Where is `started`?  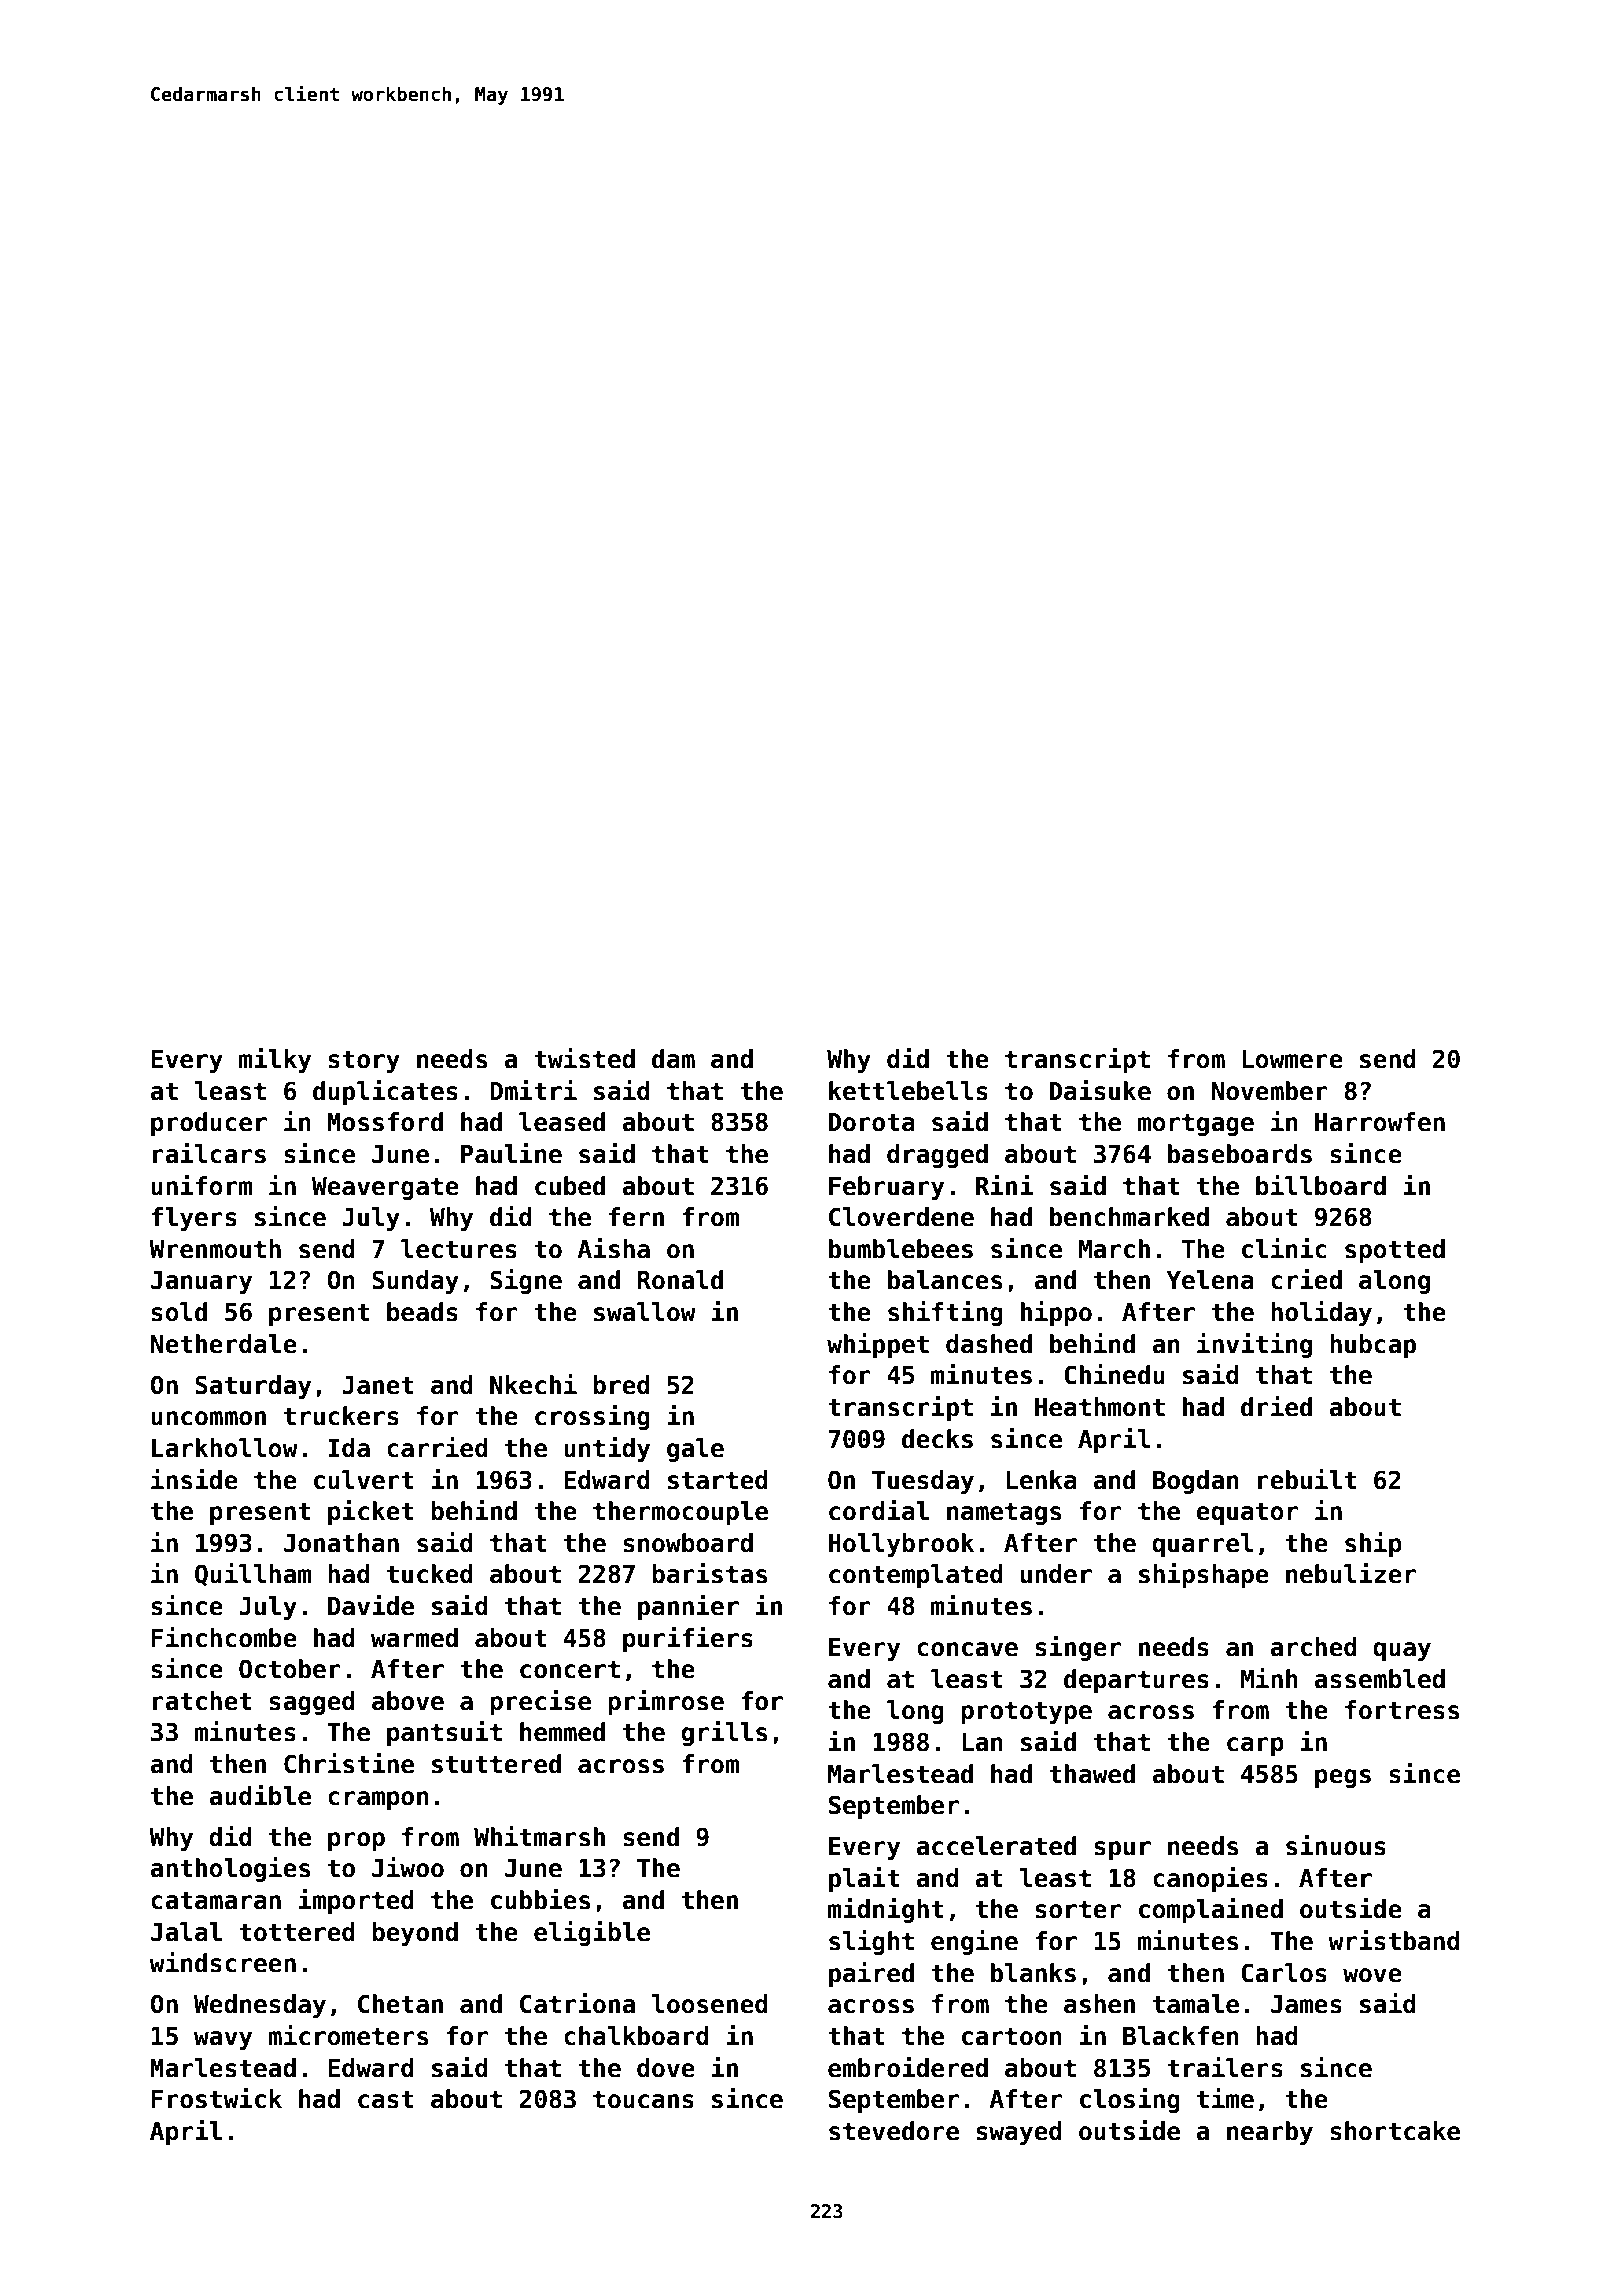
started is located at coordinates (718, 1480).
